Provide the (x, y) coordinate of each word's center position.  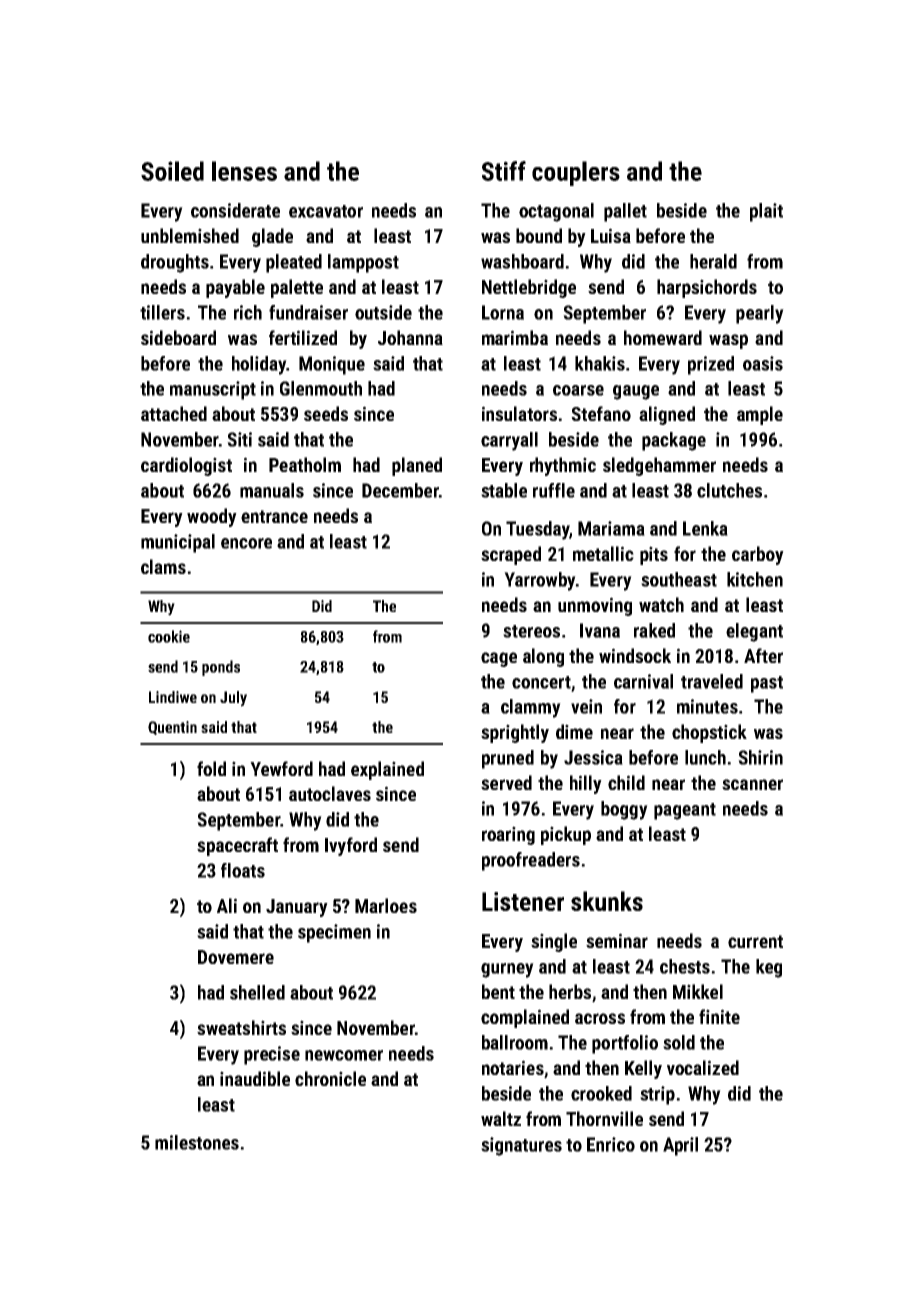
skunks (607, 901)
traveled (712, 681)
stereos (531, 631)
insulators (519, 413)
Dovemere (236, 957)
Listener (523, 901)
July (233, 699)
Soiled (172, 171)
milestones (197, 1142)
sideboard (178, 337)
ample (760, 415)
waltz (501, 1118)
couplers (576, 173)
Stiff (504, 171)
